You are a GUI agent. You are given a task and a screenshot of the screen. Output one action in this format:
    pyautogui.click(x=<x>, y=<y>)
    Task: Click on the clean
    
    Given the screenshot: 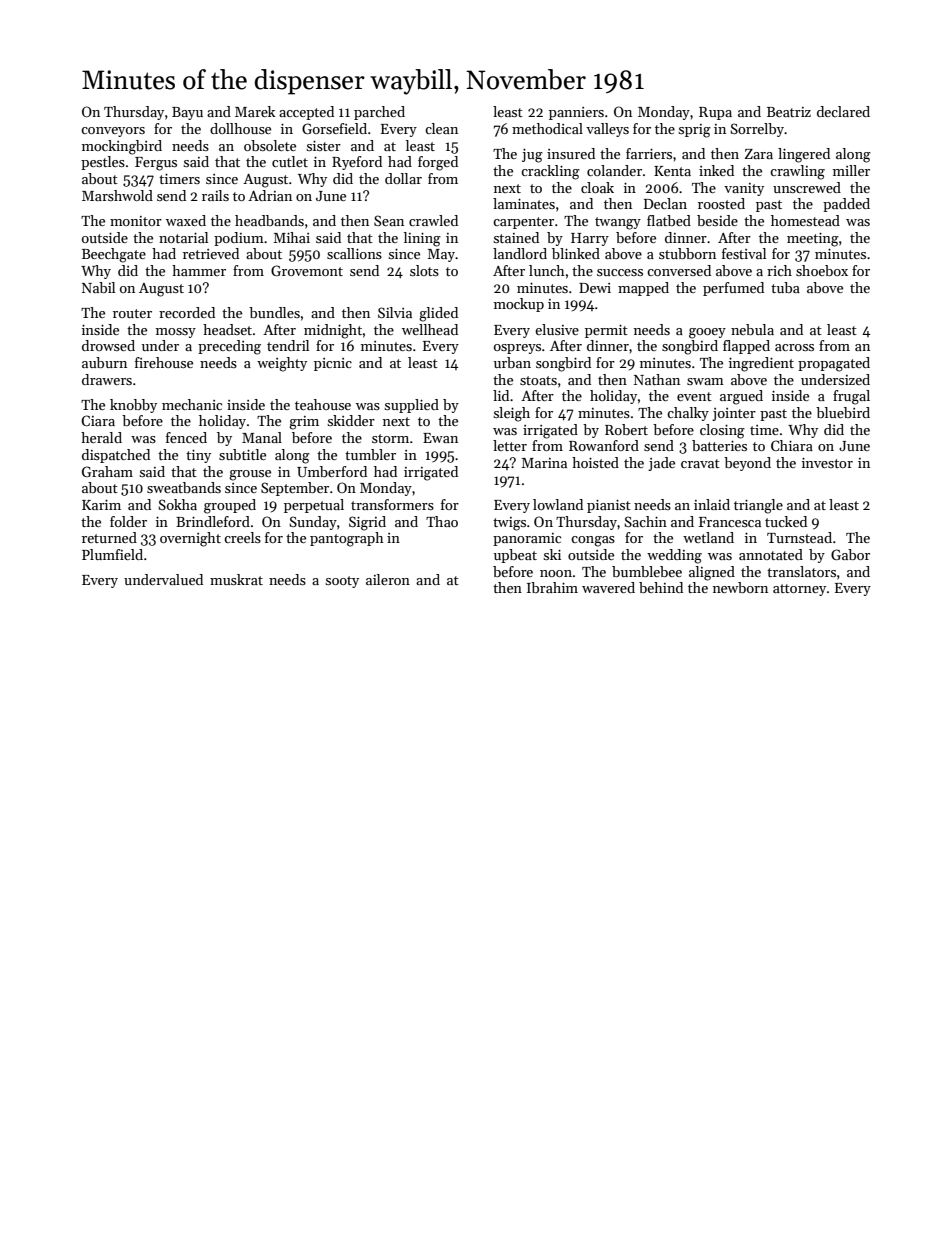 What is the action you would take?
    pyautogui.click(x=441, y=128)
